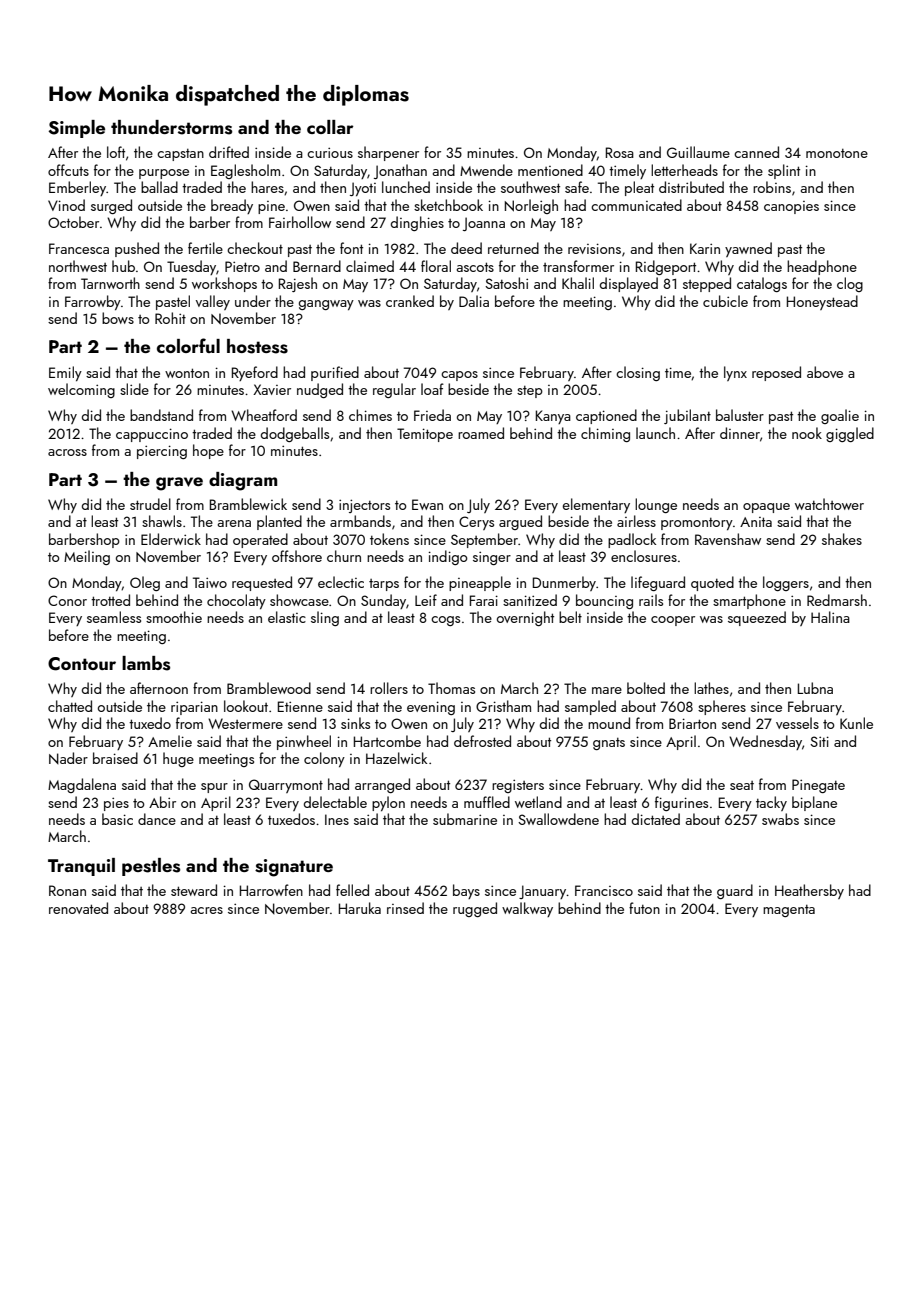  Describe the element at coordinates (756, 152) in the page. I see `canned` at that location.
